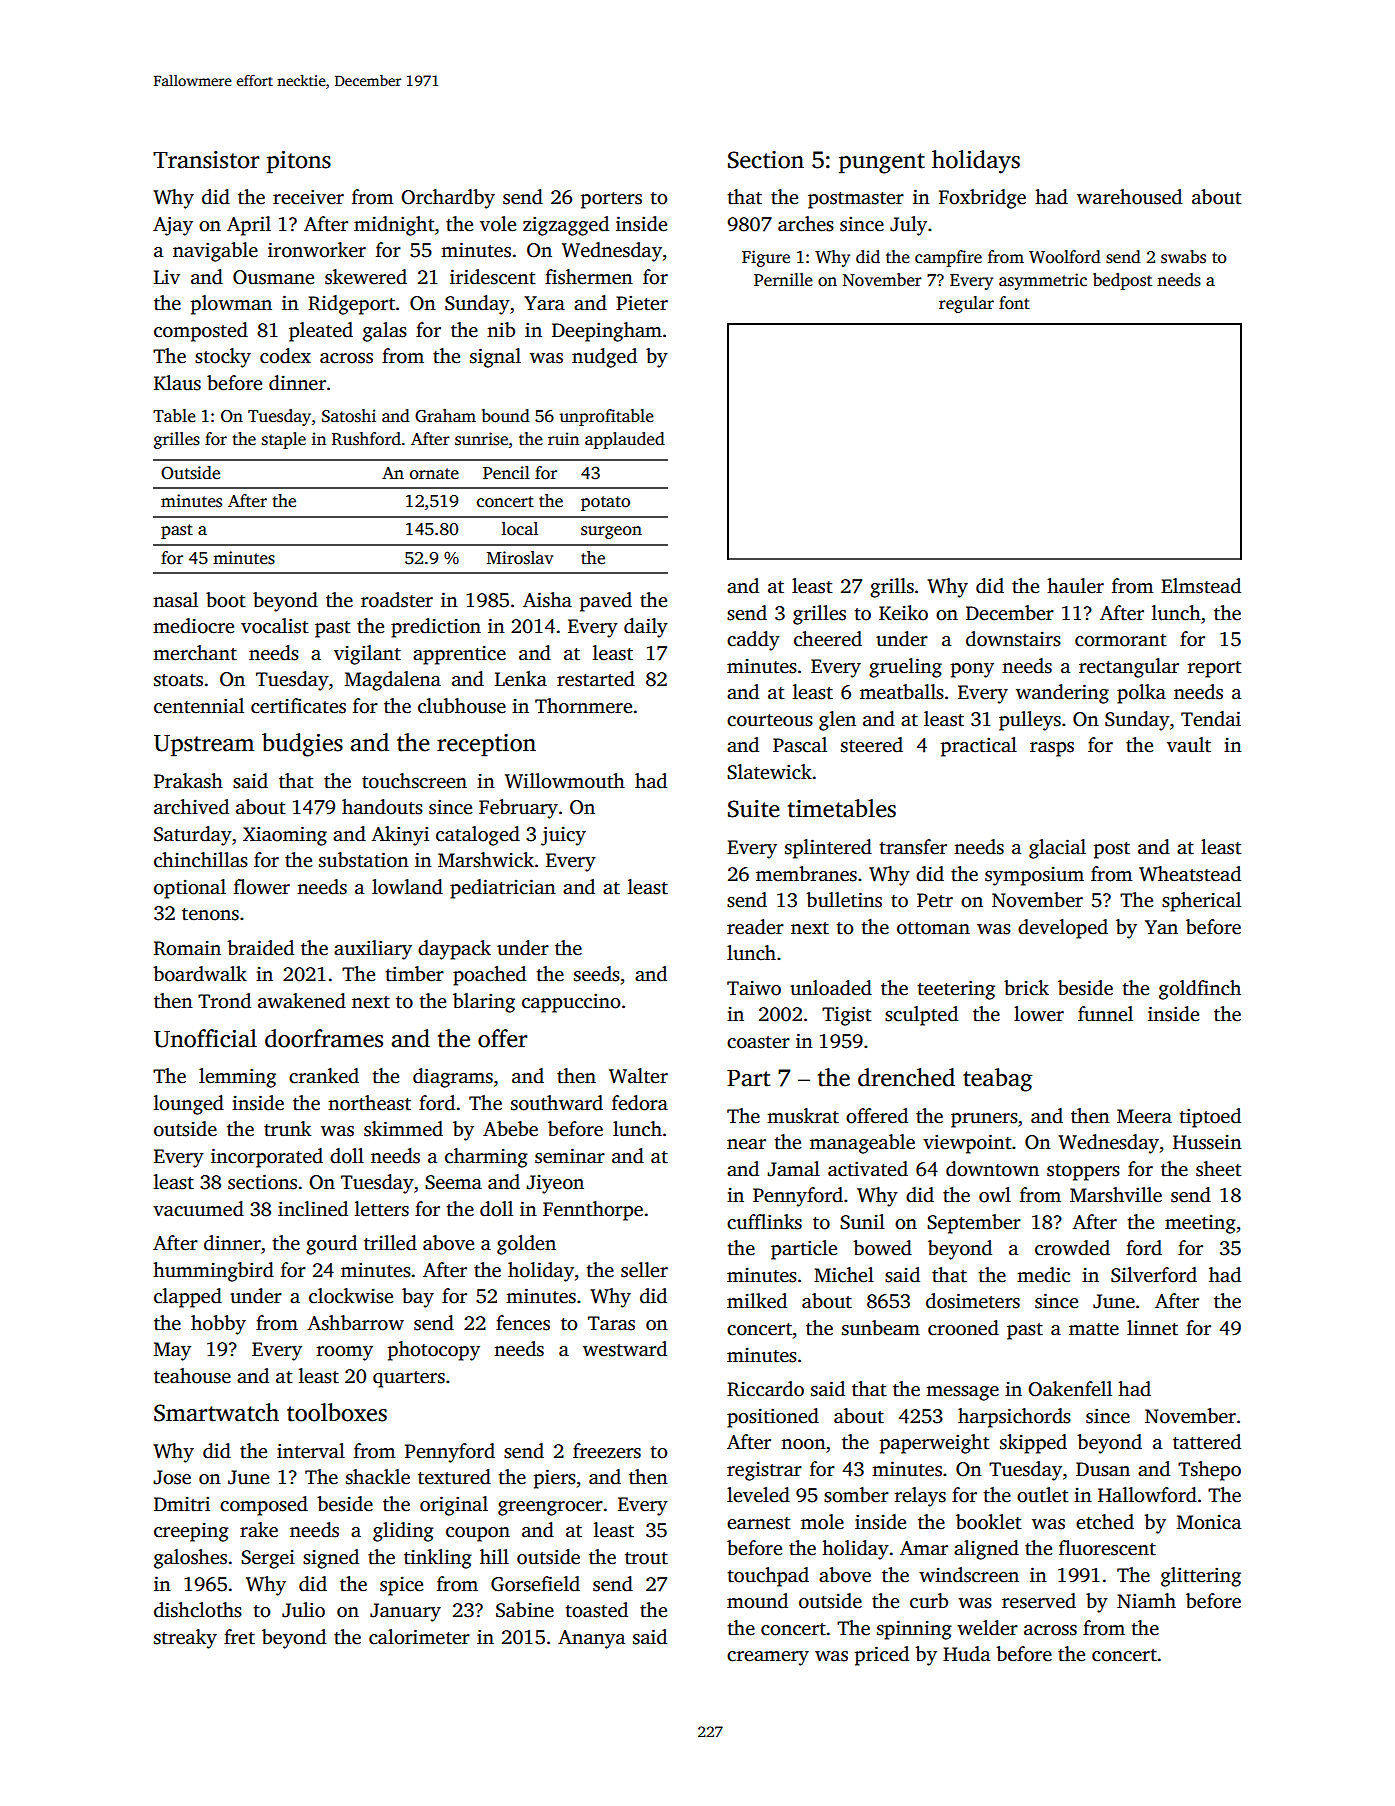  What do you see at coordinates (1146, 1600) in the image?
I see `Niamh` at bounding box center [1146, 1600].
